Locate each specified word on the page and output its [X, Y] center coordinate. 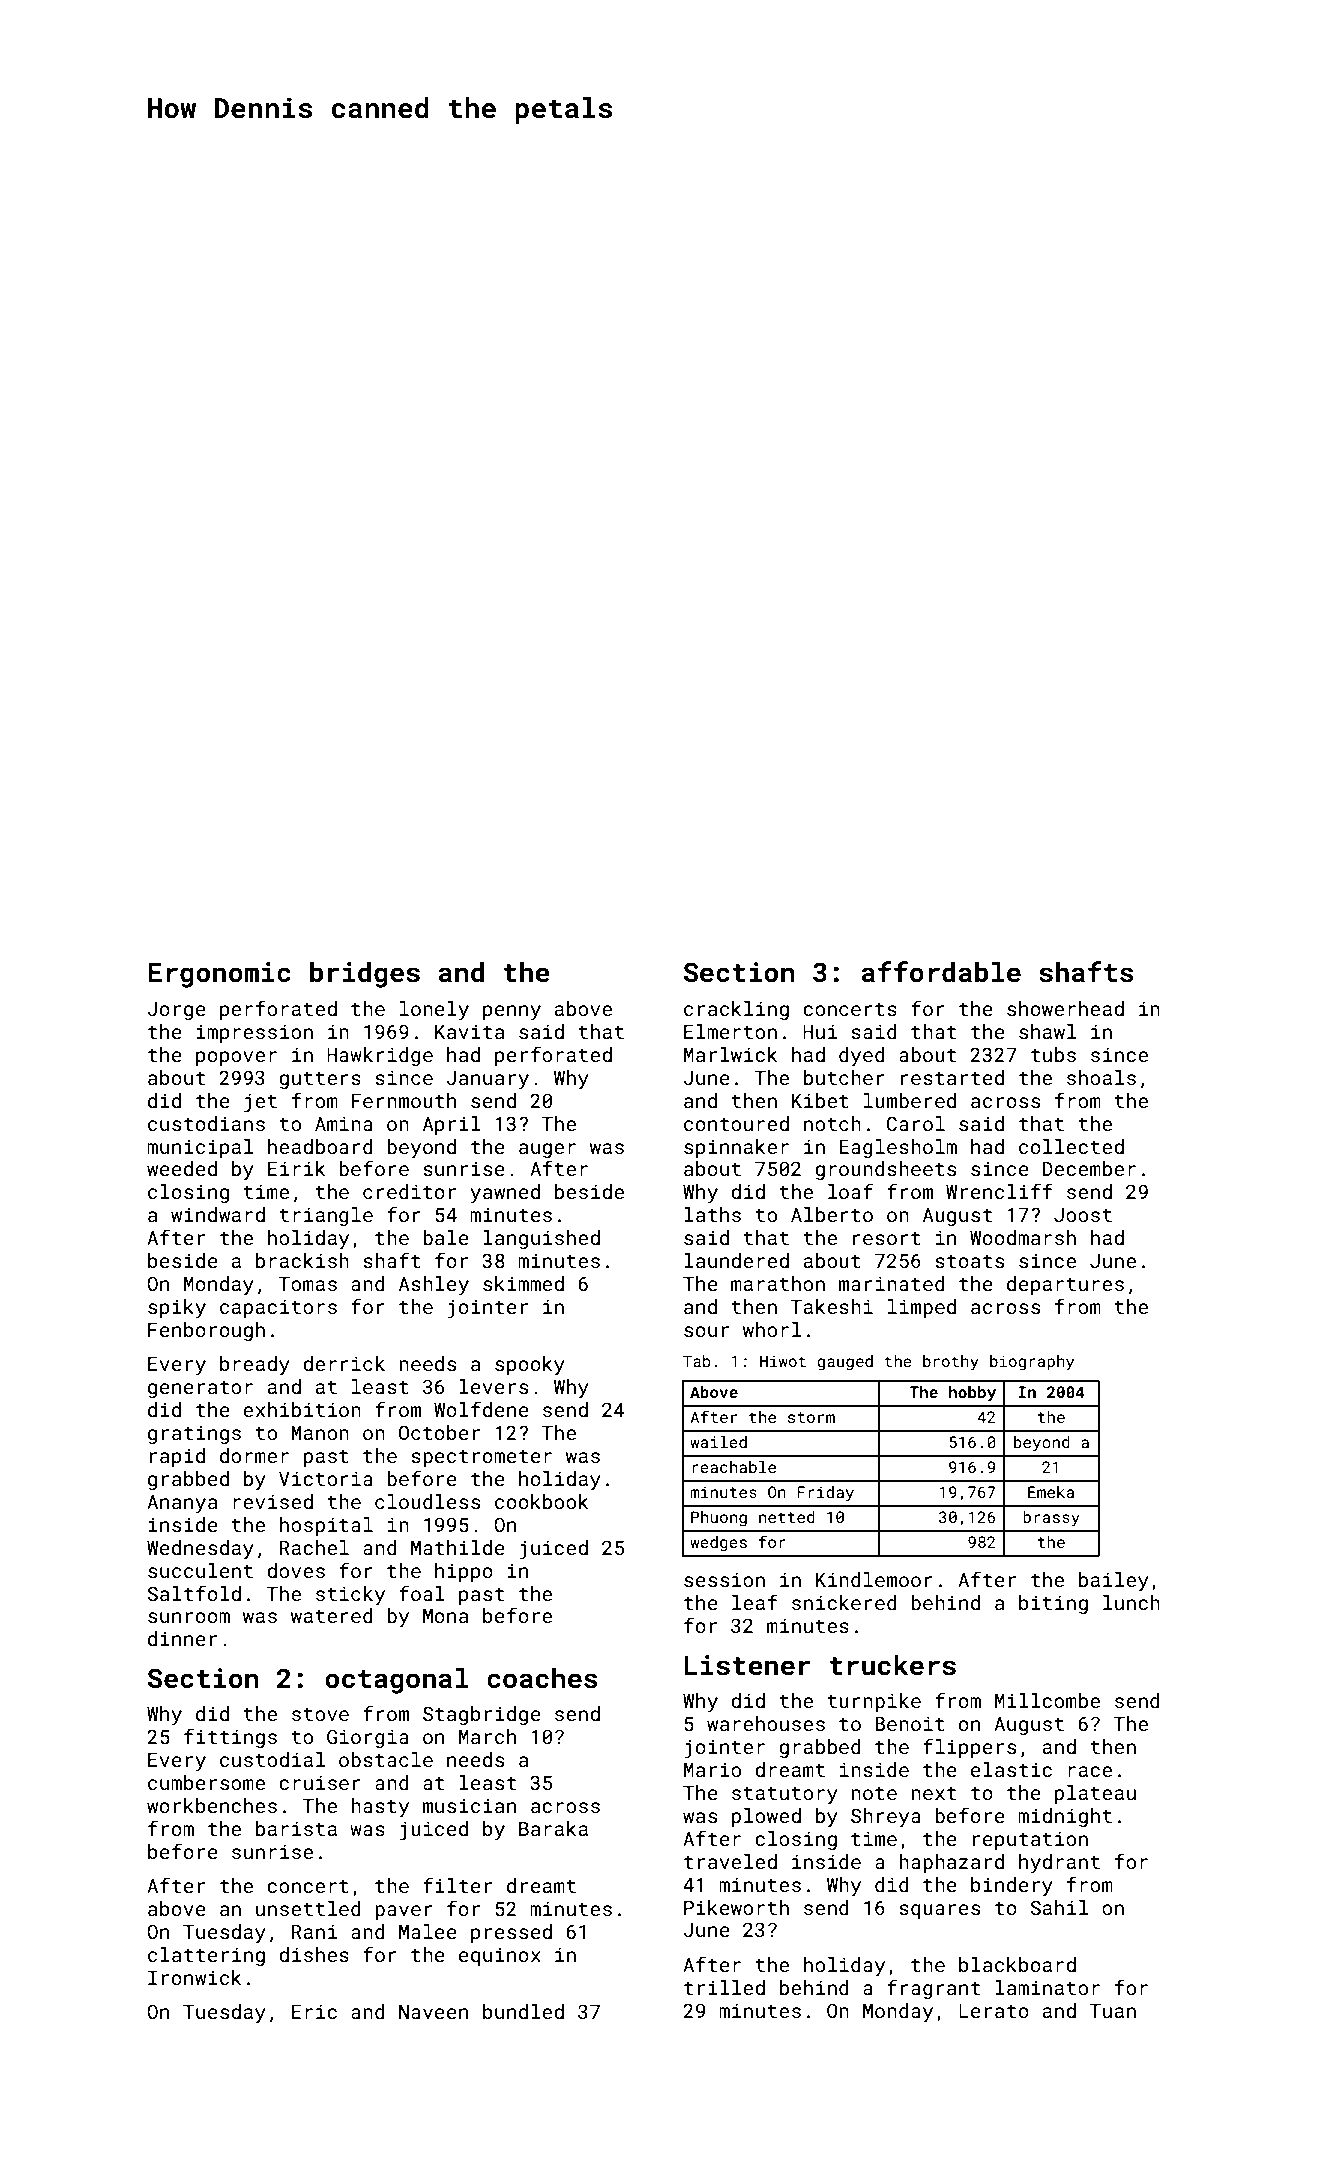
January [487, 1080]
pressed [511, 1933]
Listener [747, 1665]
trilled [724, 1987]
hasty [380, 1807]
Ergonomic [219, 975]
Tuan [1113, 2011]
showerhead [1065, 1008]
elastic [1011, 1769]
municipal [200, 1148]
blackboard [1017, 1964]
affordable [941, 972]
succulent [200, 1570]
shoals [1101, 1077]
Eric [314, 2011]
